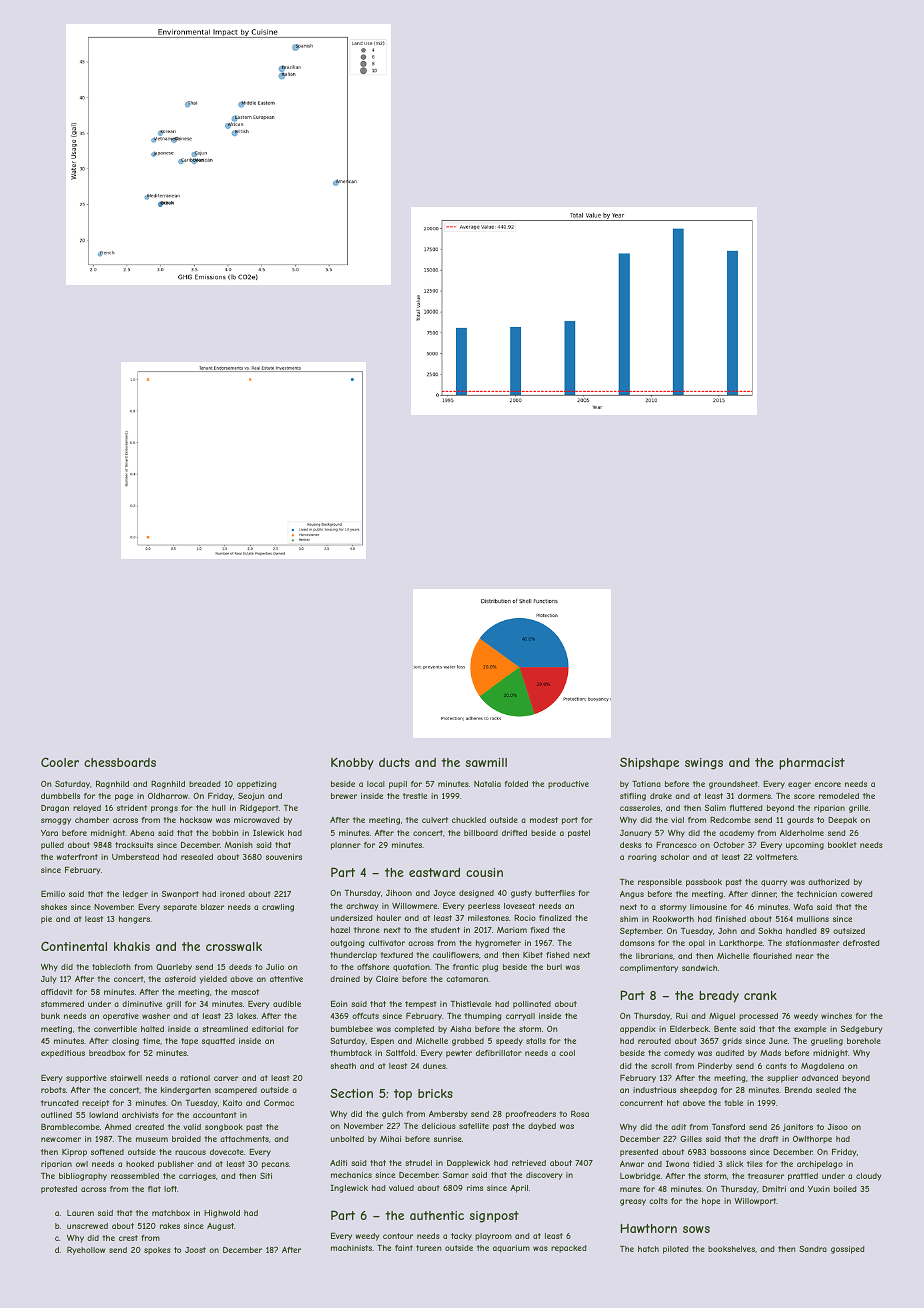 The width and height of the image is (924, 1308). What do you see at coordinates (222, 1214) in the image?
I see `Highwold` at bounding box center [222, 1214].
